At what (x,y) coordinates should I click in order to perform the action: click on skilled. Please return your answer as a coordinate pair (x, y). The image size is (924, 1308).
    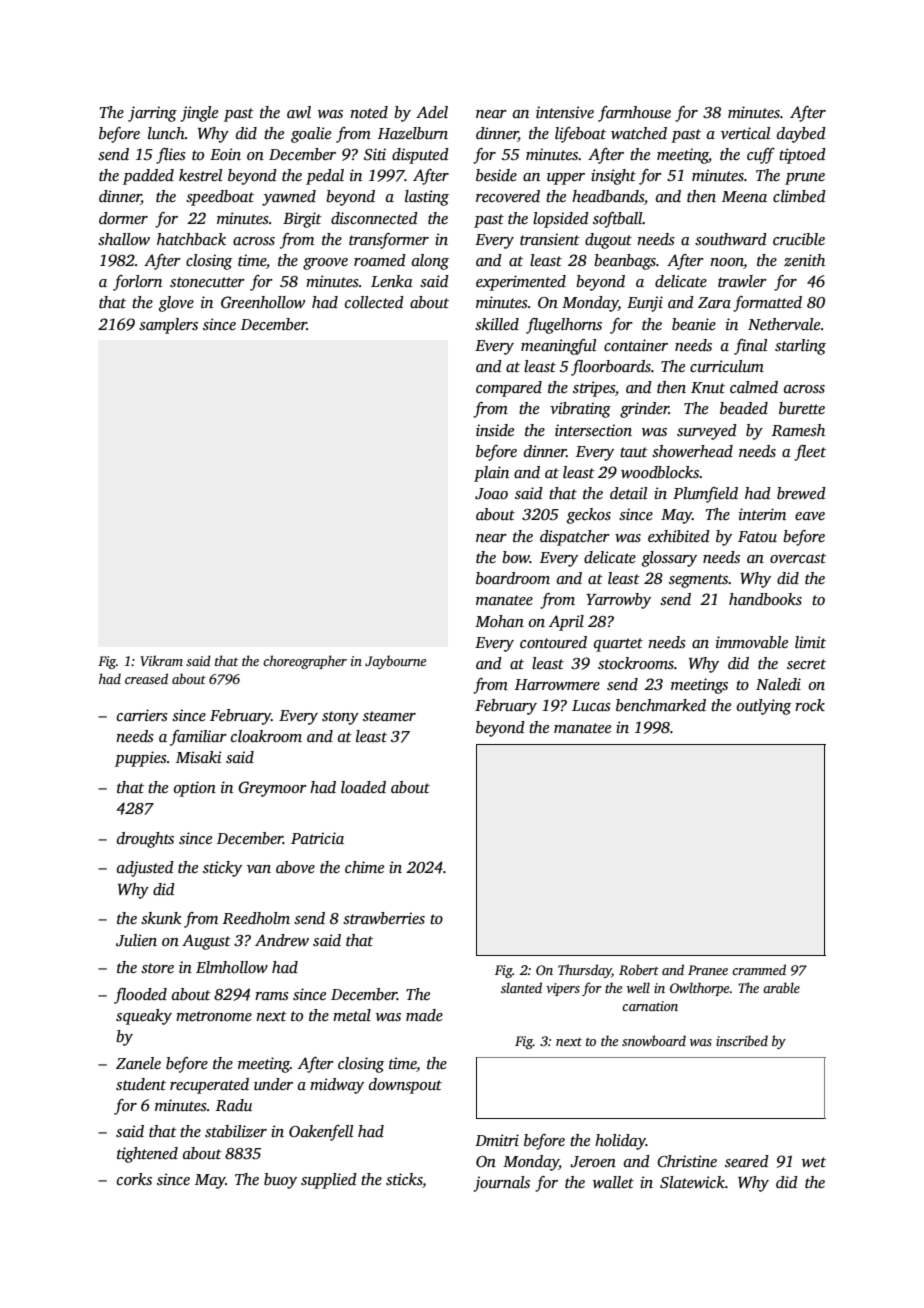
    Looking at the image, I should click on (497, 324).
